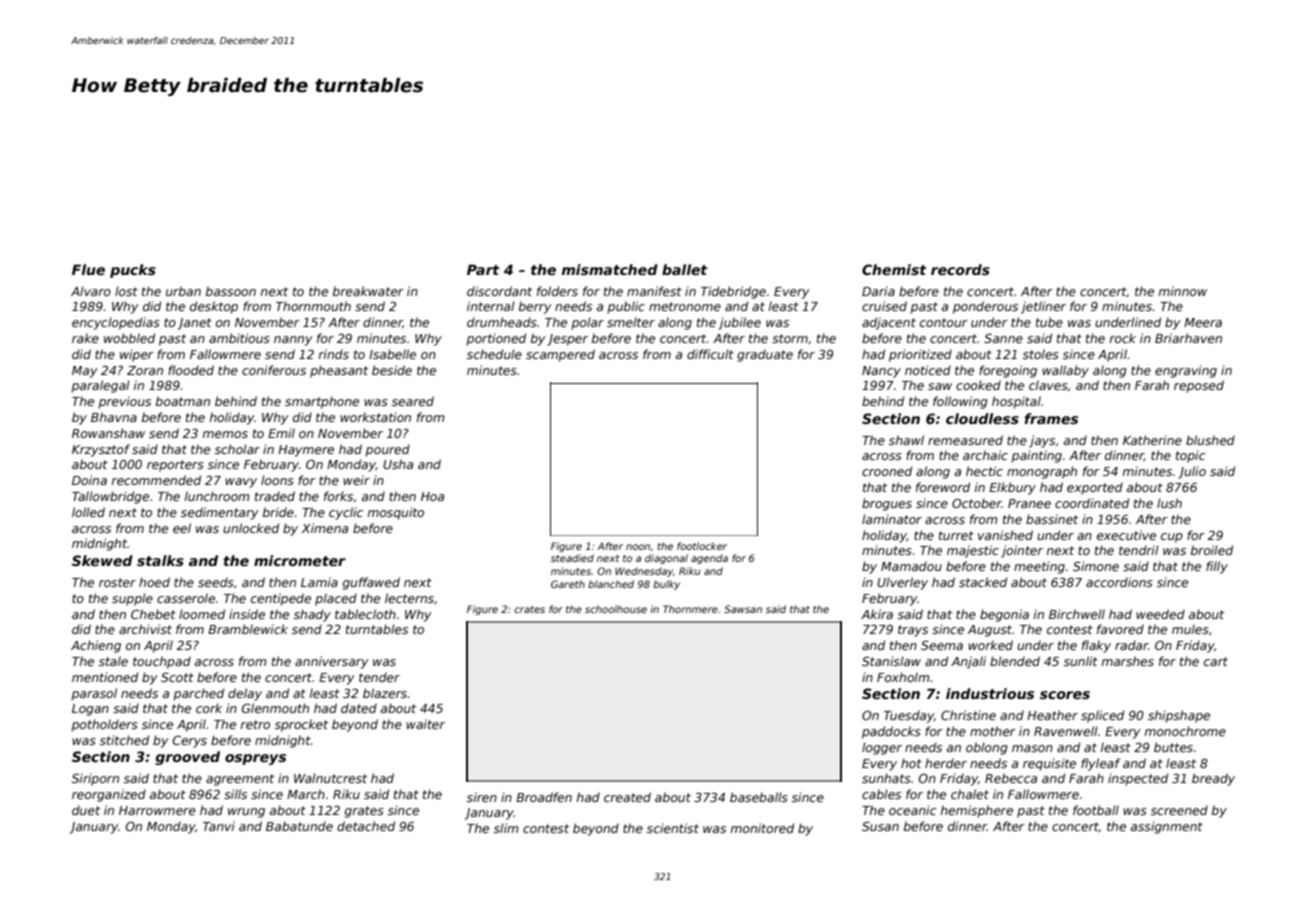 The height and width of the page is (924, 1308). I want to click on bassinet, so click(1052, 519).
